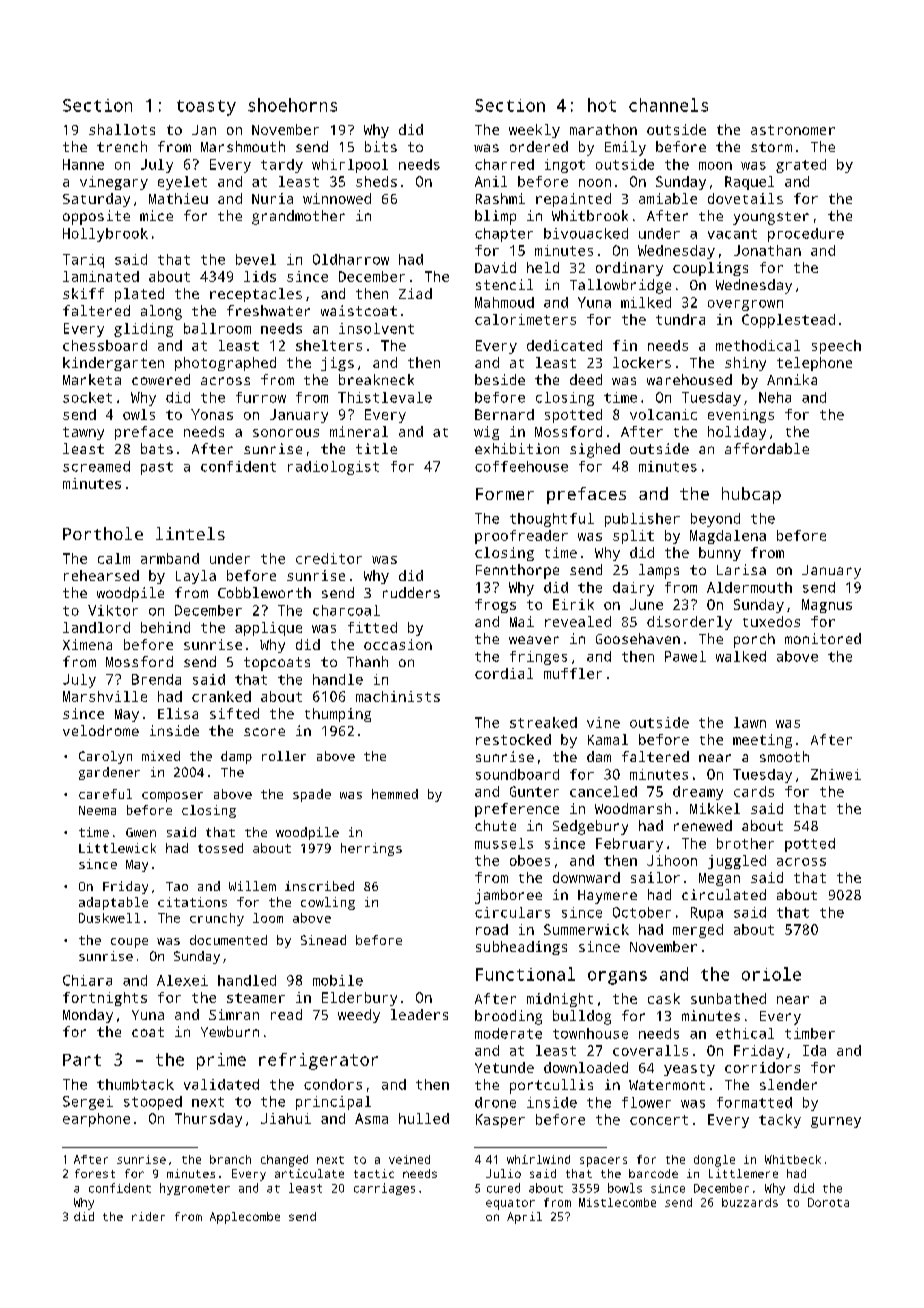  What do you see at coordinates (504, 414) in the image?
I see `Bernard` at bounding box center [504, 414].
